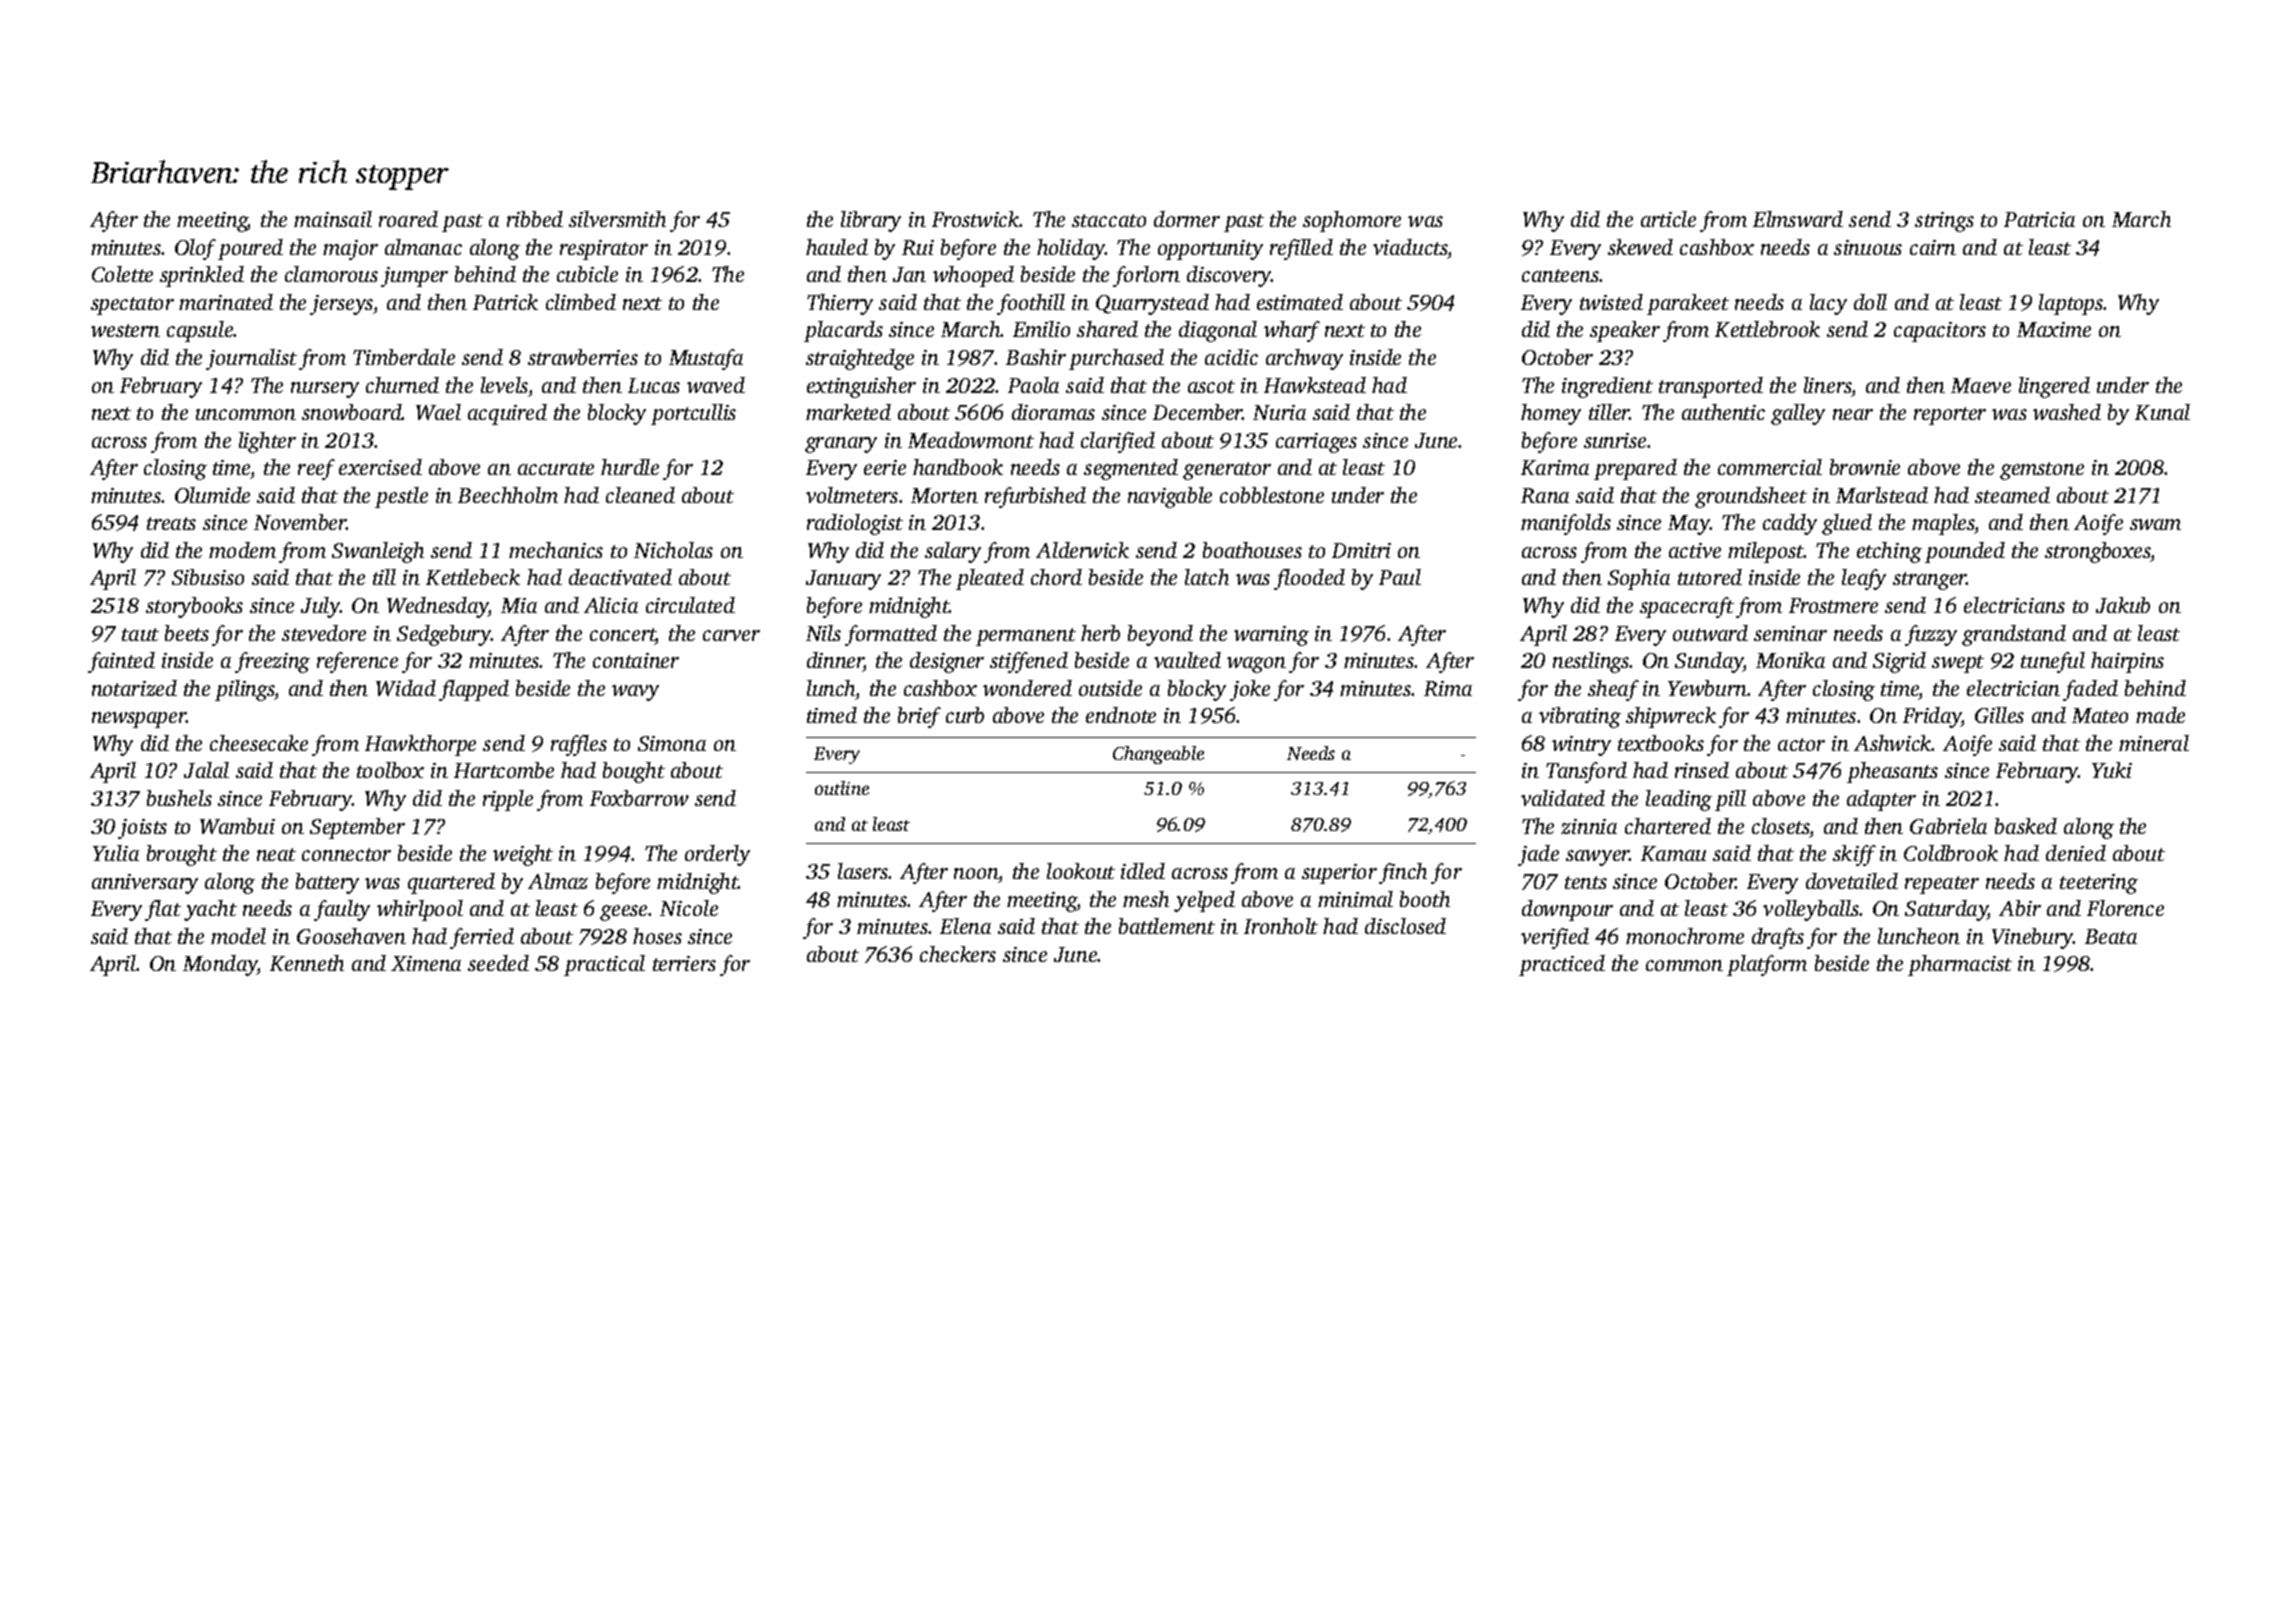  I want to click on holiday, so click(1071, 249).
